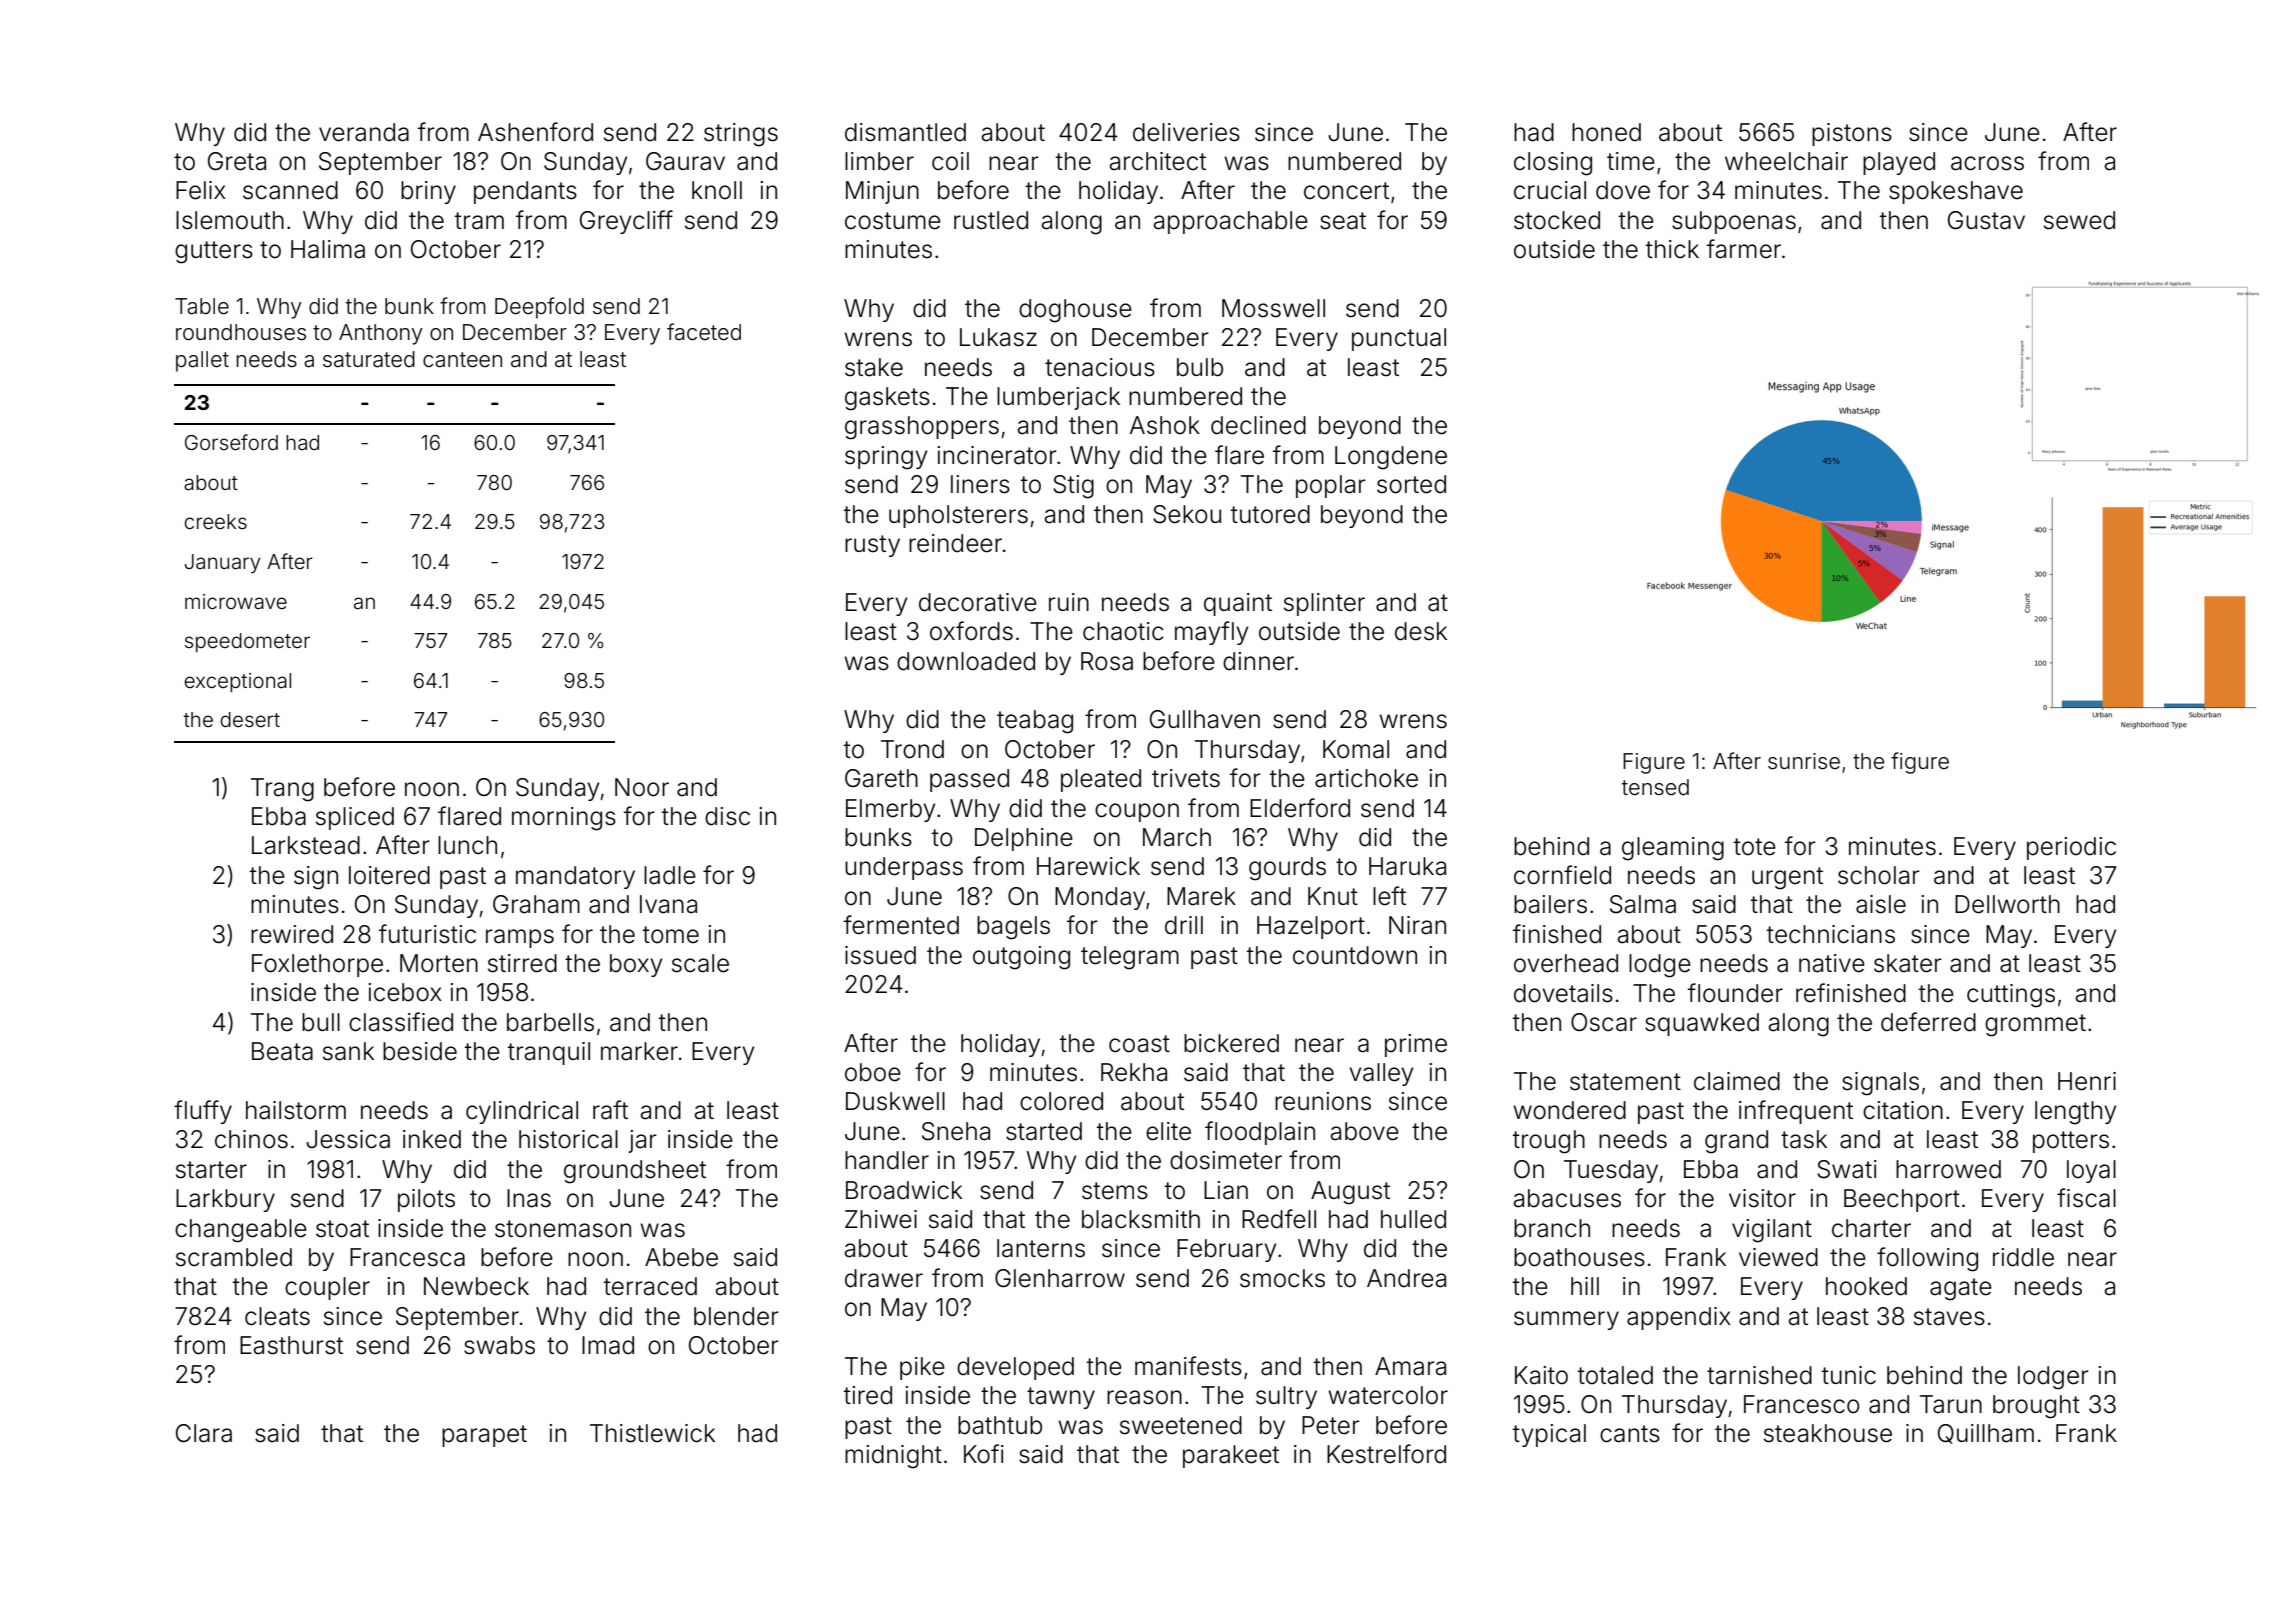 This screenshot has width=2292, height=1620. I want to click on parapet, so click(484, 1436).
